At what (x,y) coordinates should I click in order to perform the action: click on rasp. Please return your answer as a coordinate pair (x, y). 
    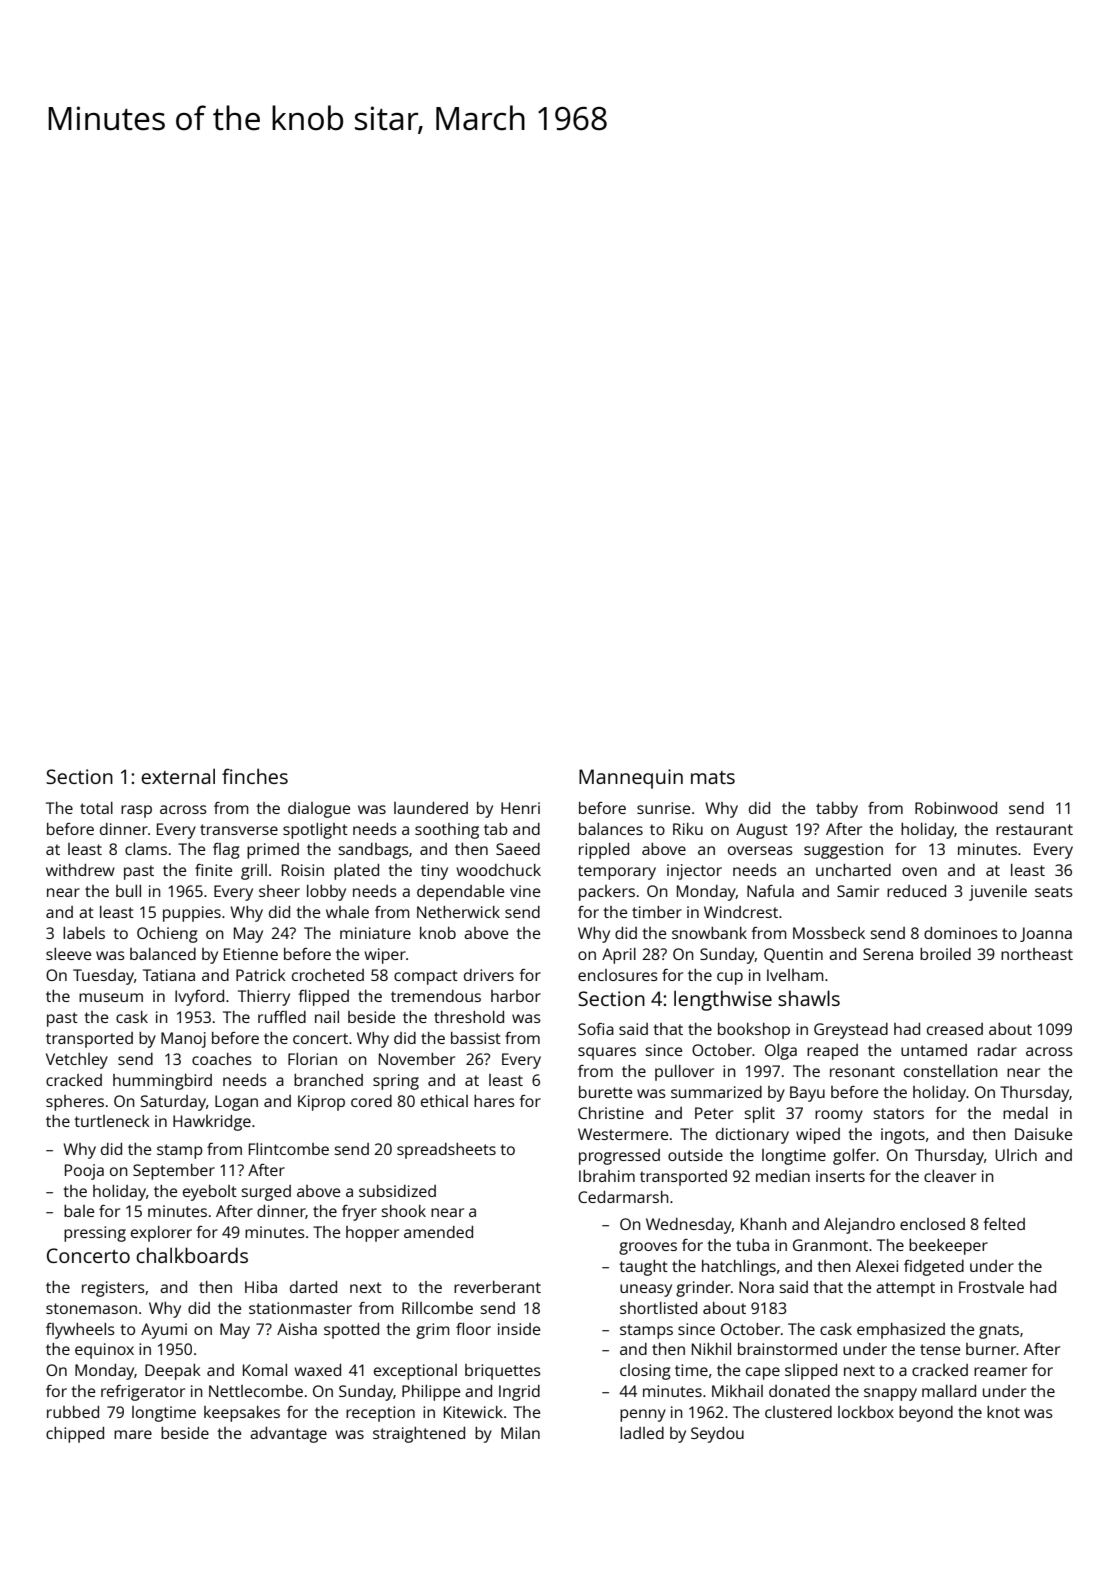
    Looking at the image, I should click on (136, 811).
